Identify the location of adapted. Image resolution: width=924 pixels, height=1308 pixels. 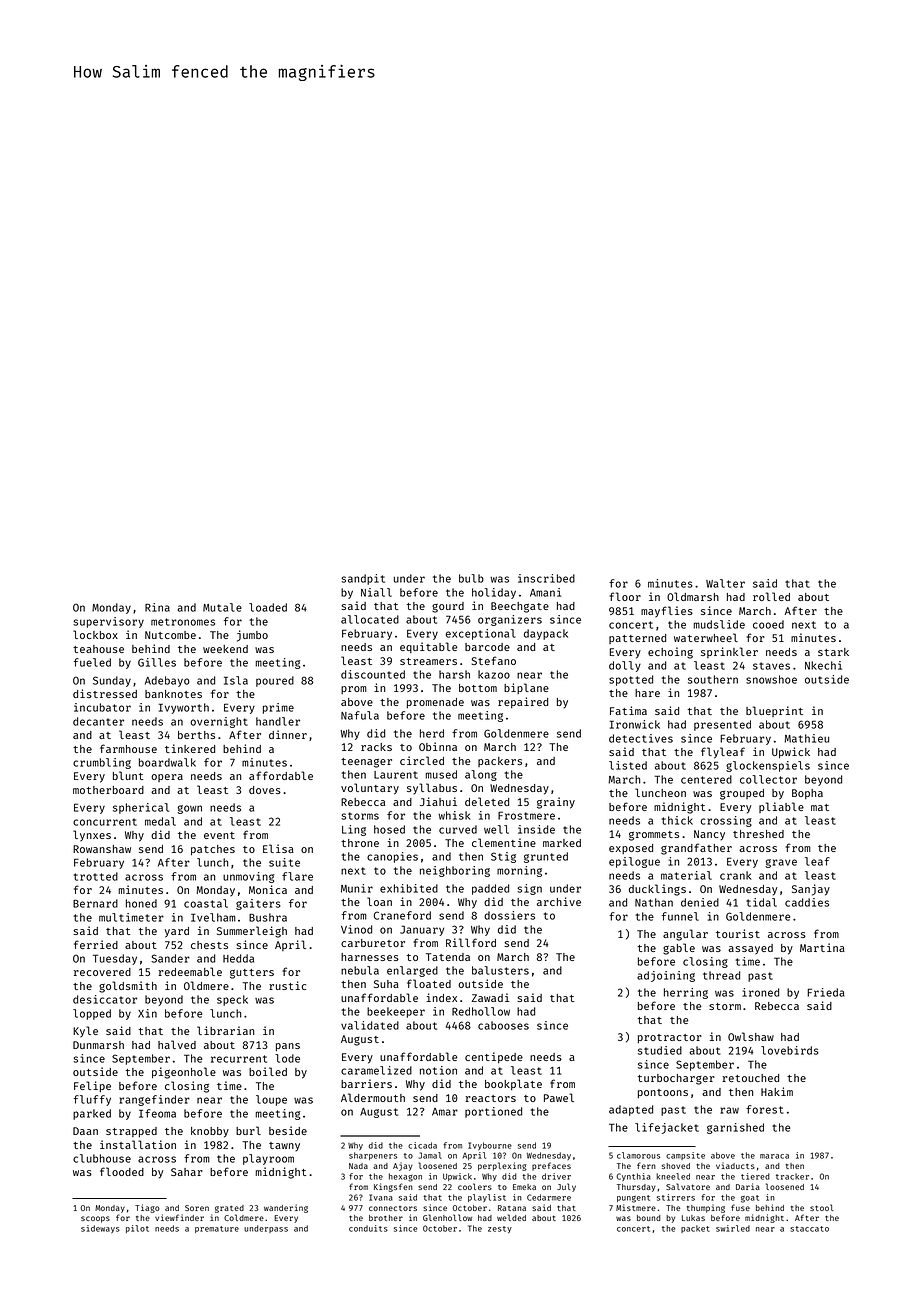
(631, 1110).
